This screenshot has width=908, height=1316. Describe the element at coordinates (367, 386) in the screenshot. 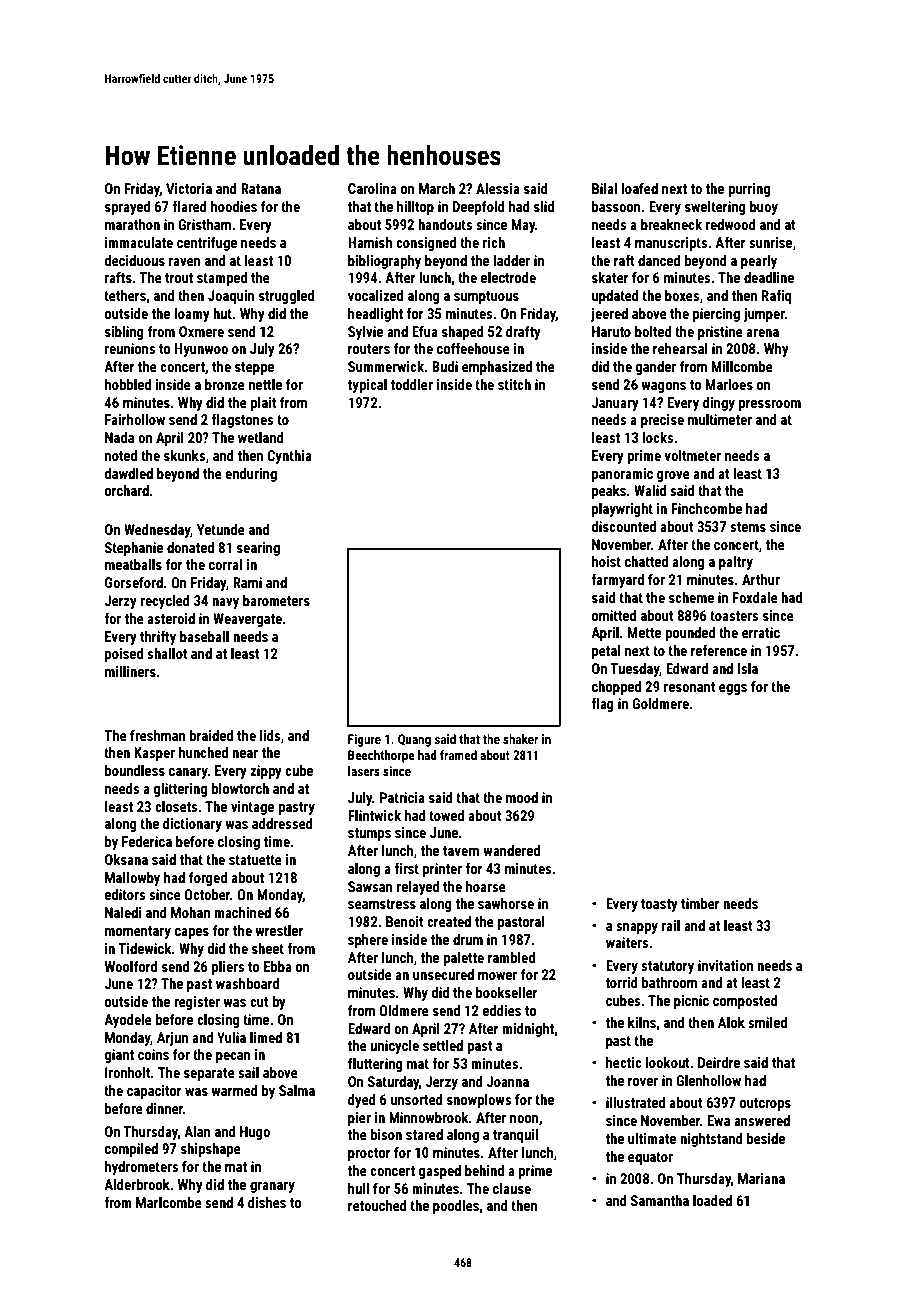

I see `typical` at that location.
